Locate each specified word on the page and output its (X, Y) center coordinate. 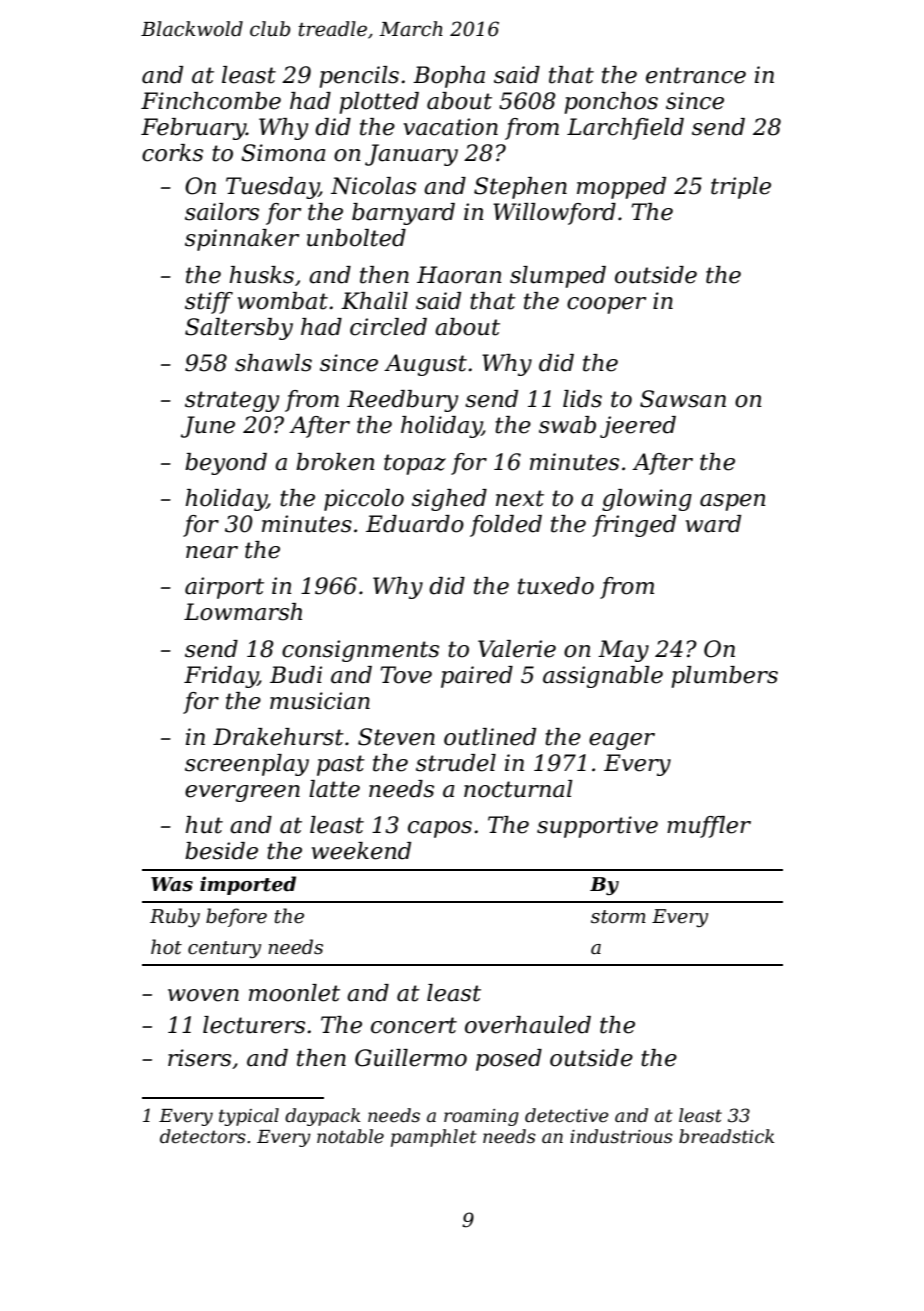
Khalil (374, 301)
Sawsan (683, 399)
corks (172, 153)
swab (567, 425)
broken (335, 462)
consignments (360, 651)
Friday (221, 677)
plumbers (724, 677)
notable (350, 1136)
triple (741, 188)
